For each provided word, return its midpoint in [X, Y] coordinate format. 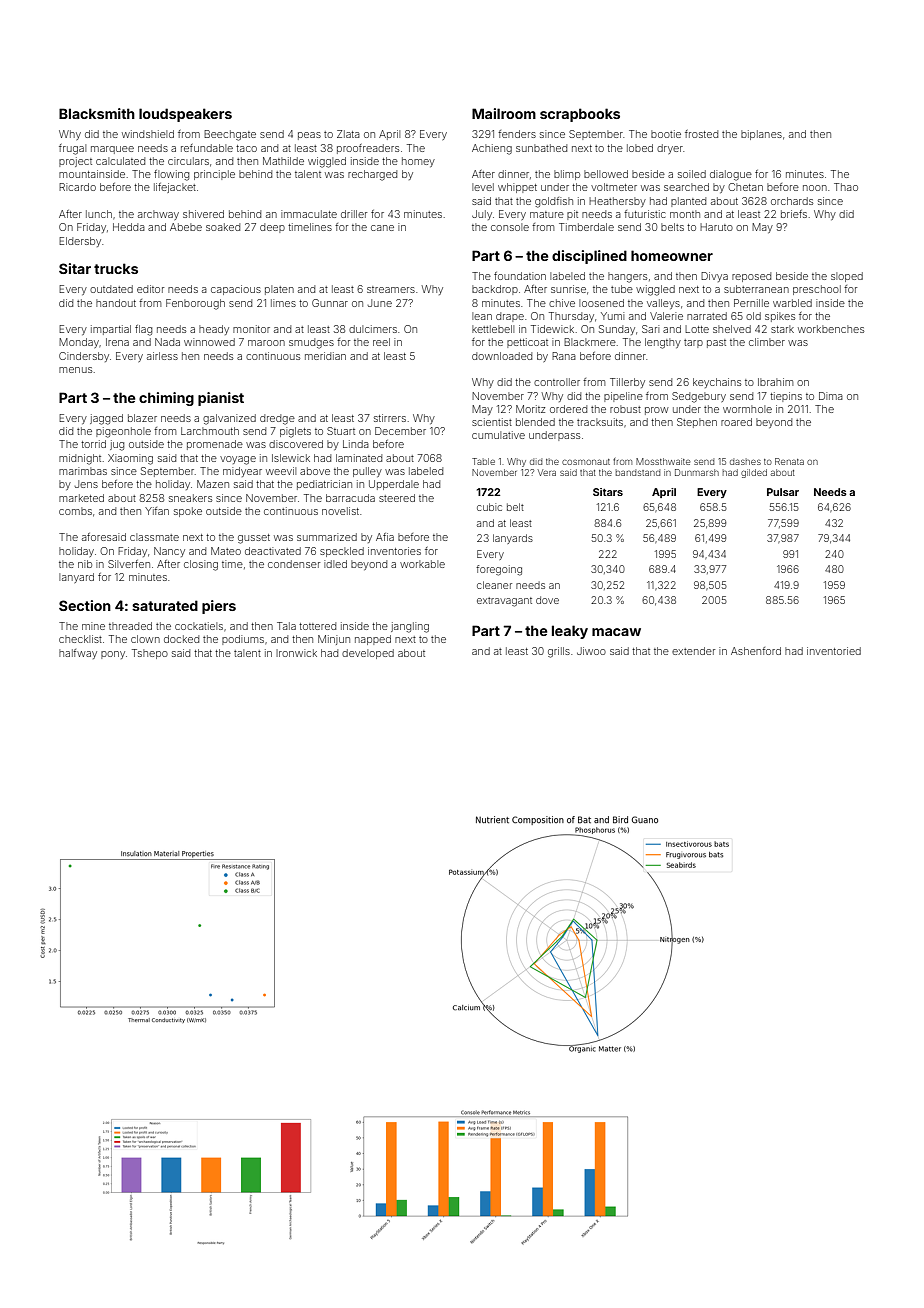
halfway [78, 654]
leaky [570, 632]
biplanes [761, 135]
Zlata [348, 134]
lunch [99, 214]
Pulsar [783, 492]
